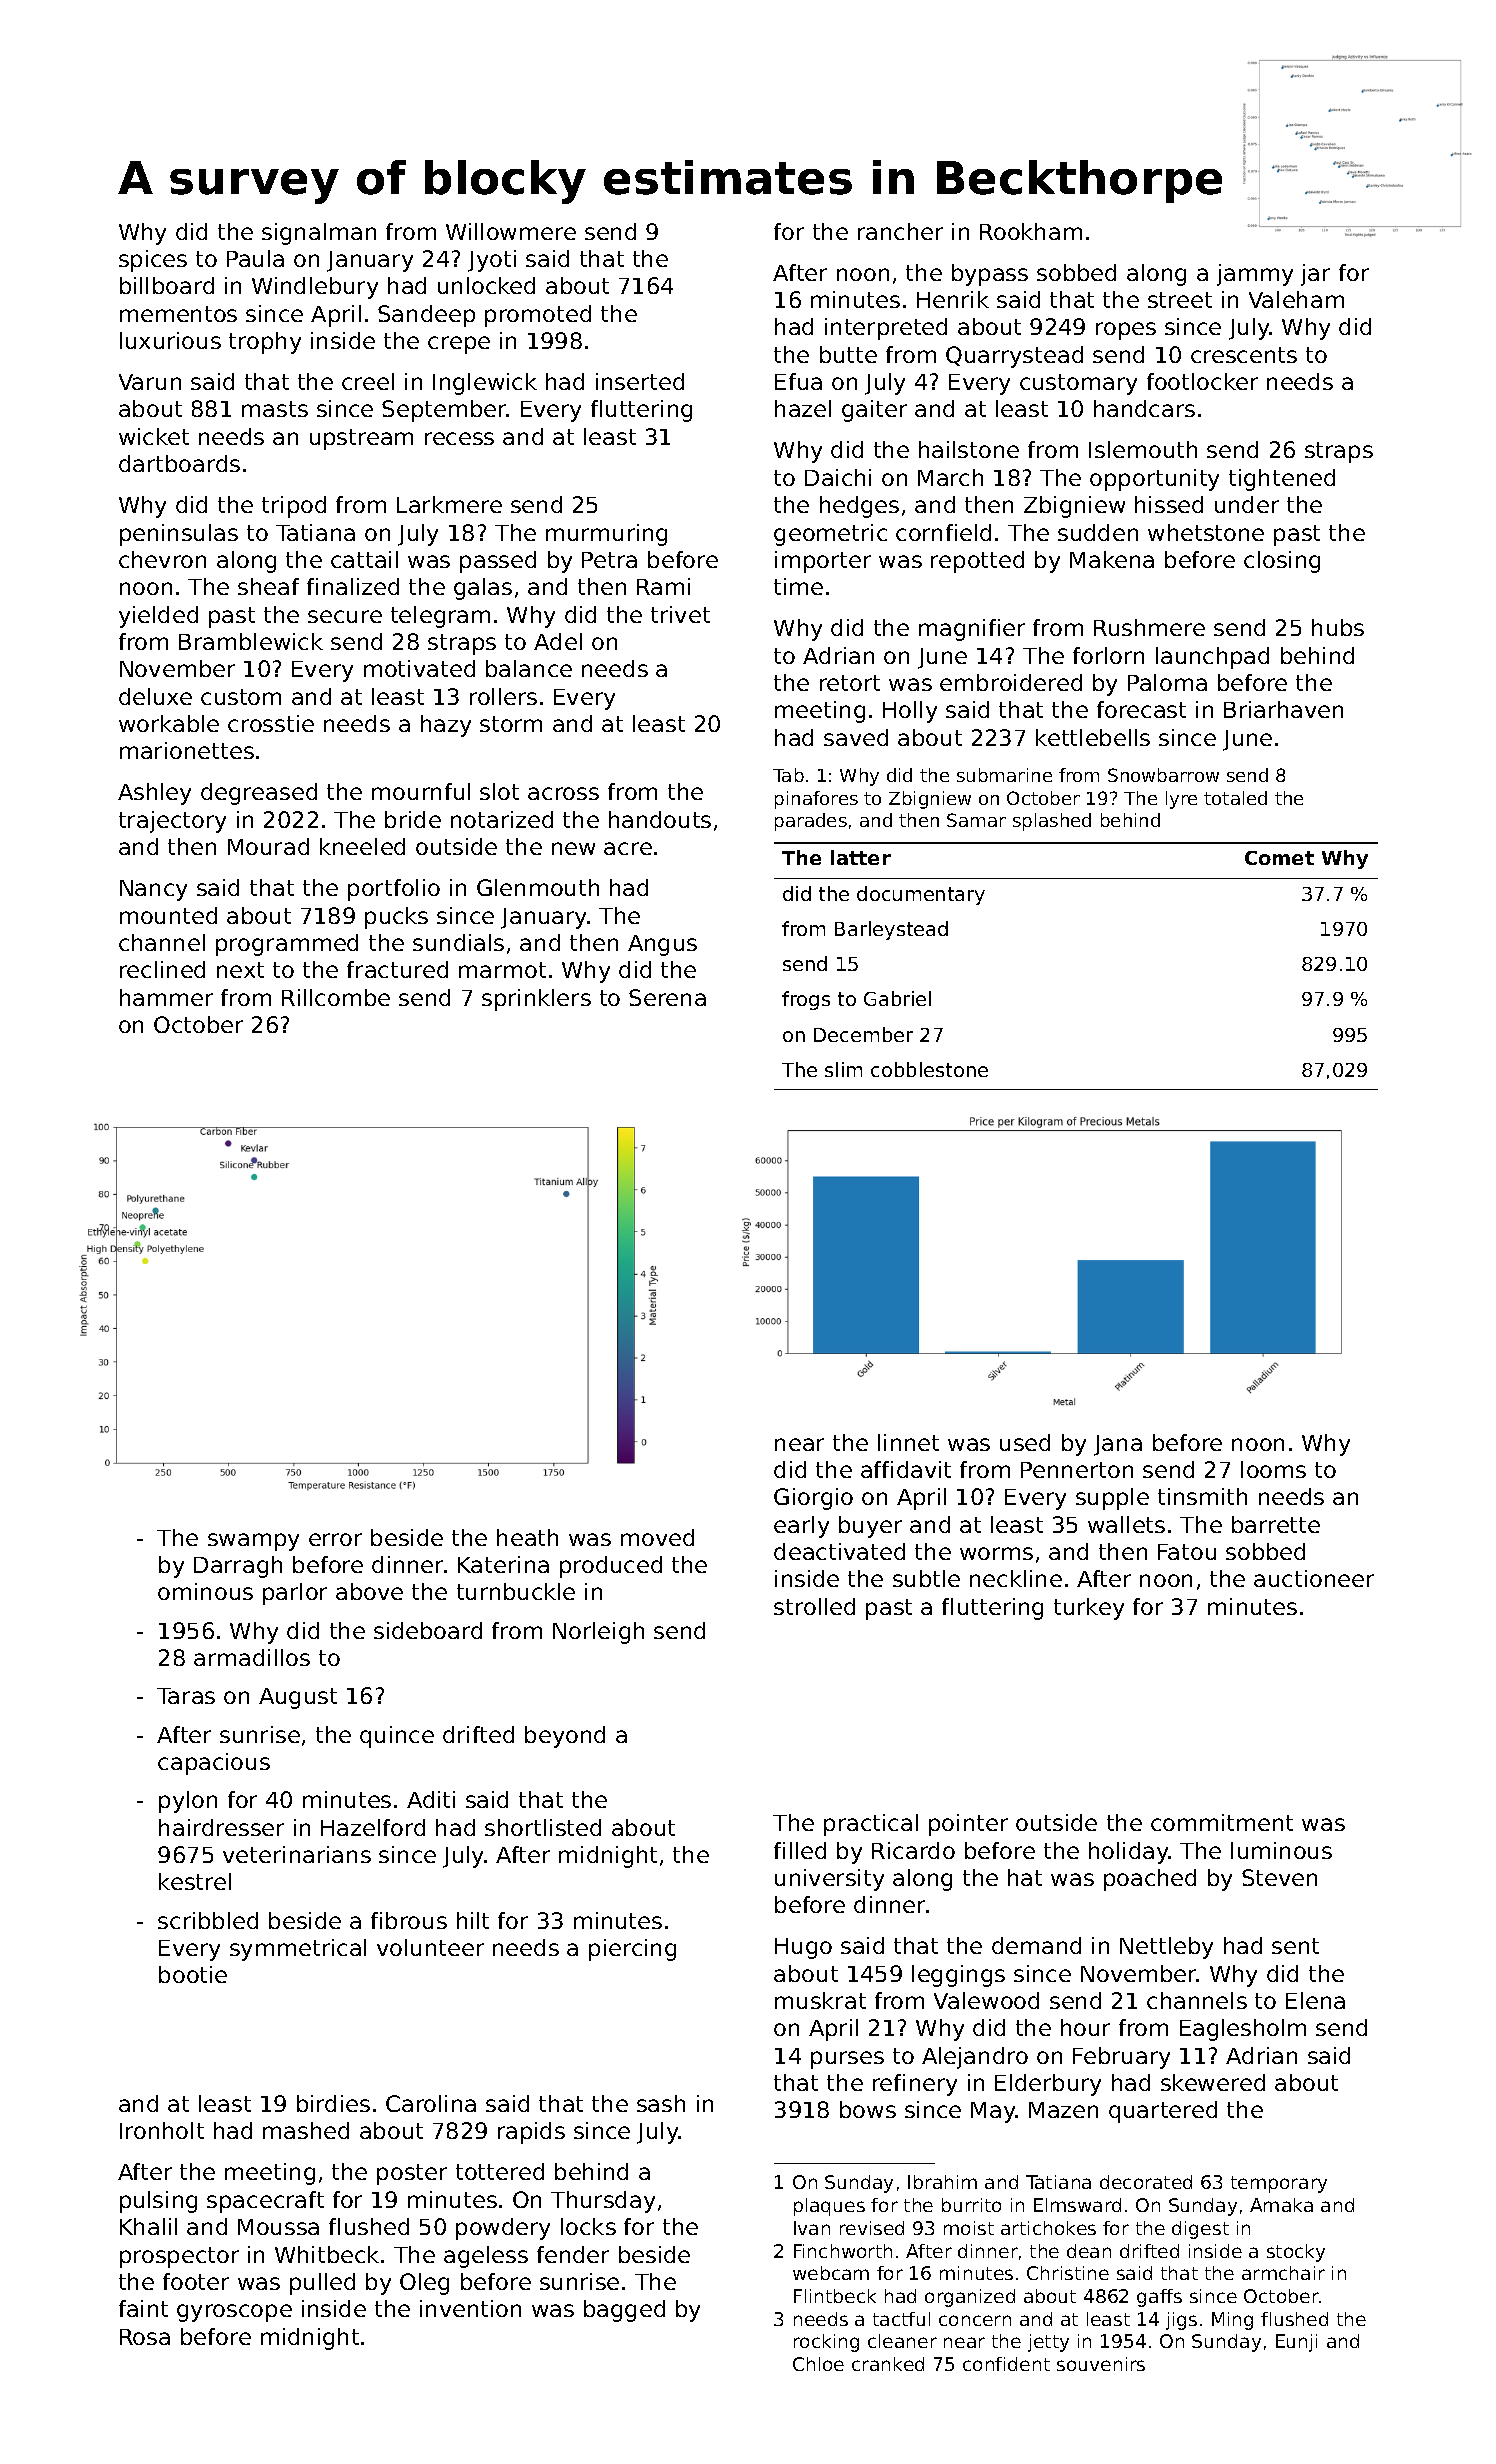 The width and height of the screenshot is (1496, 2464). Describe the element at coordinates (1181, 800) in the screenshot. I see `lyre` at that location.
